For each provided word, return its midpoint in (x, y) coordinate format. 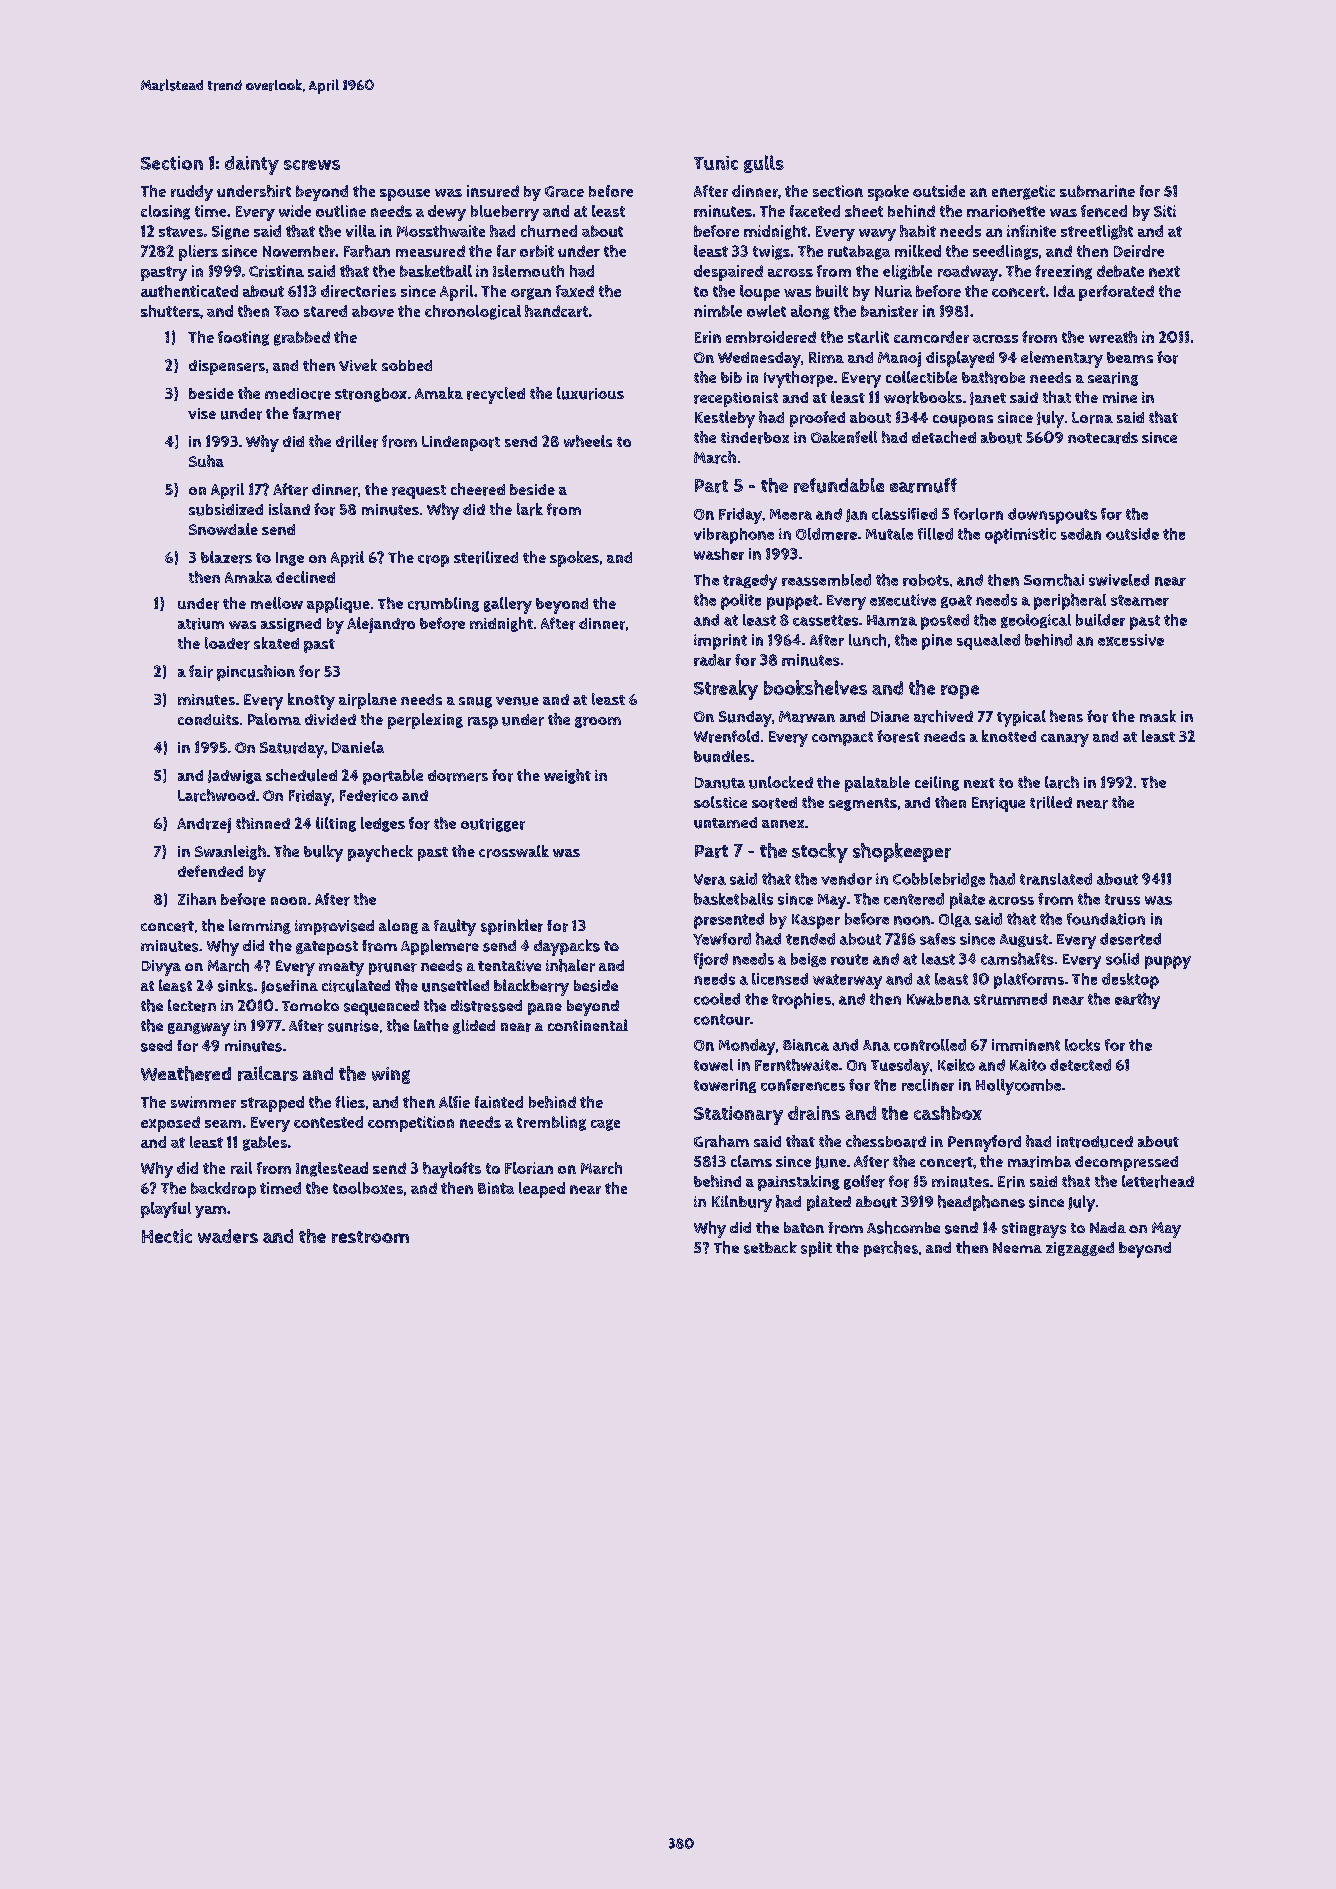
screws (312, 165)
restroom (370, 1237)
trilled (1051, 802)
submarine (1097, 191)
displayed (960, 359)
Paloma (274, 719)
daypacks (567, 947)
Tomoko (310, 1005)
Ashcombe (903, 1227)
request (419, 492)
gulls (764, 164)
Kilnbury (742, 1203)
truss (1122, 899)
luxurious (590, 393)
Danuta (720, 783)
